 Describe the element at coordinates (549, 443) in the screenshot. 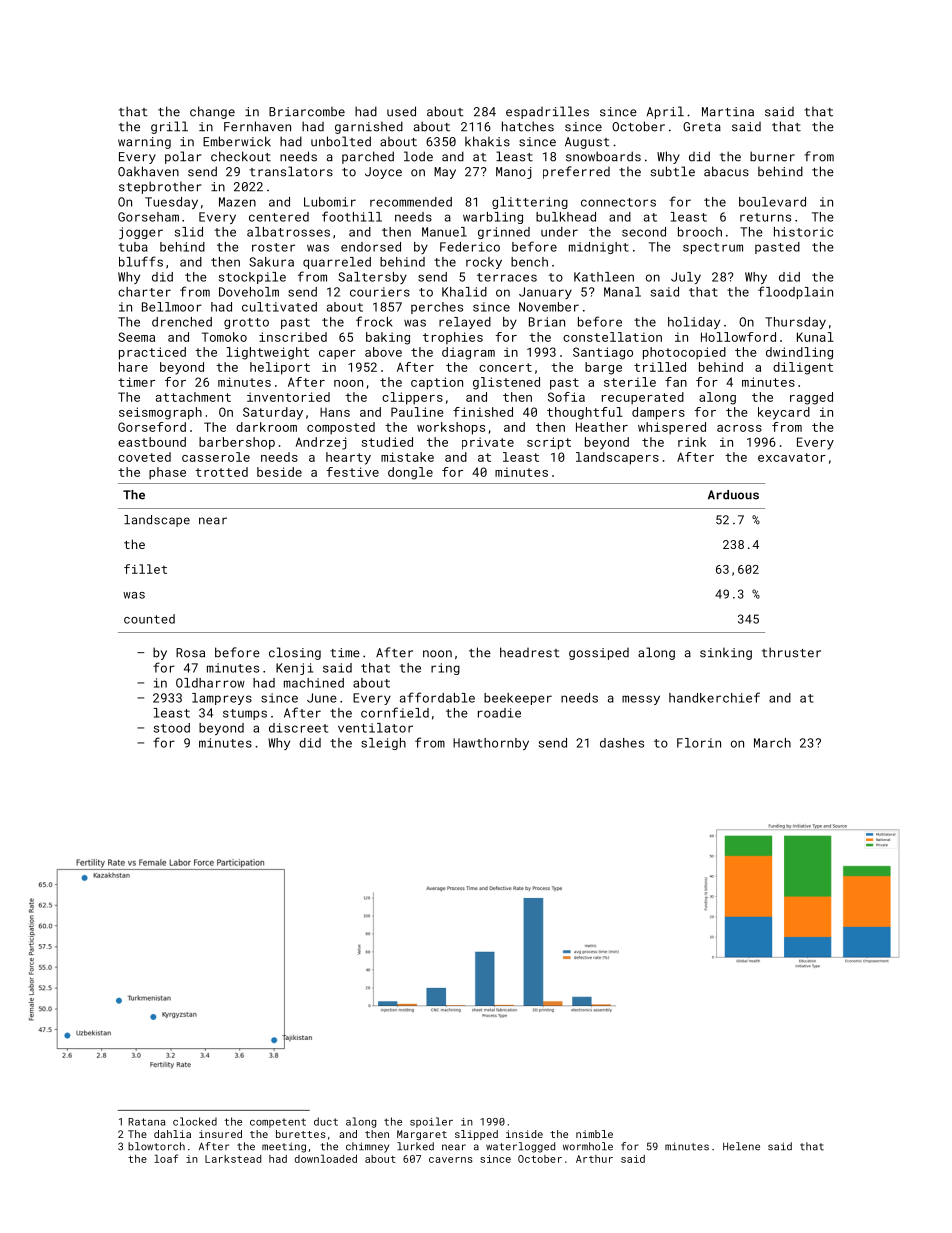

I see `script` at that location.
